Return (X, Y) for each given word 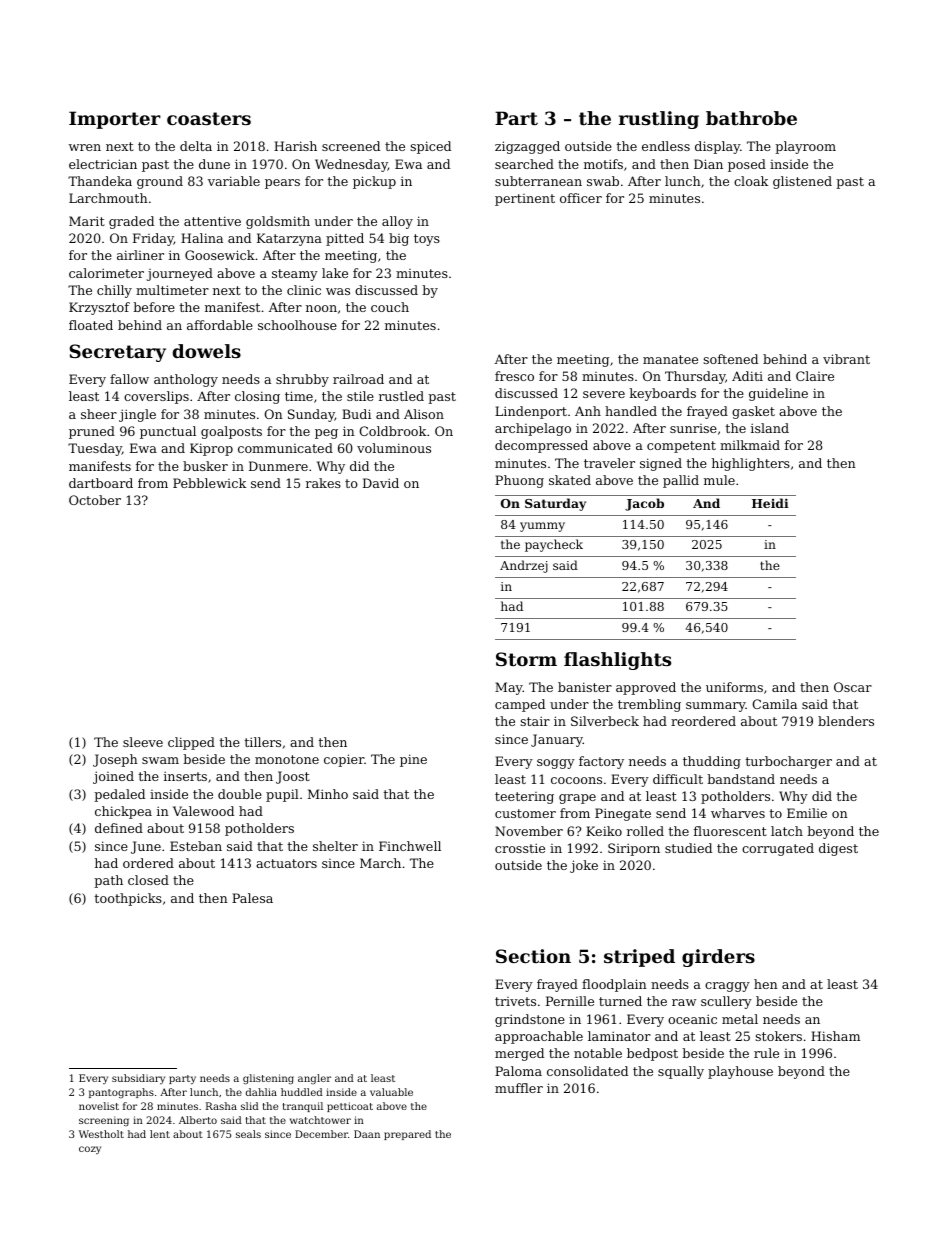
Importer (115, 120)
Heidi (770, 503)
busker (205, 466)
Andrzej (524, 566)
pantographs (121, 1093)
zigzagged (527, 147)
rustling (659, 120)
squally (681, 1072)
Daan (367, 1134)
